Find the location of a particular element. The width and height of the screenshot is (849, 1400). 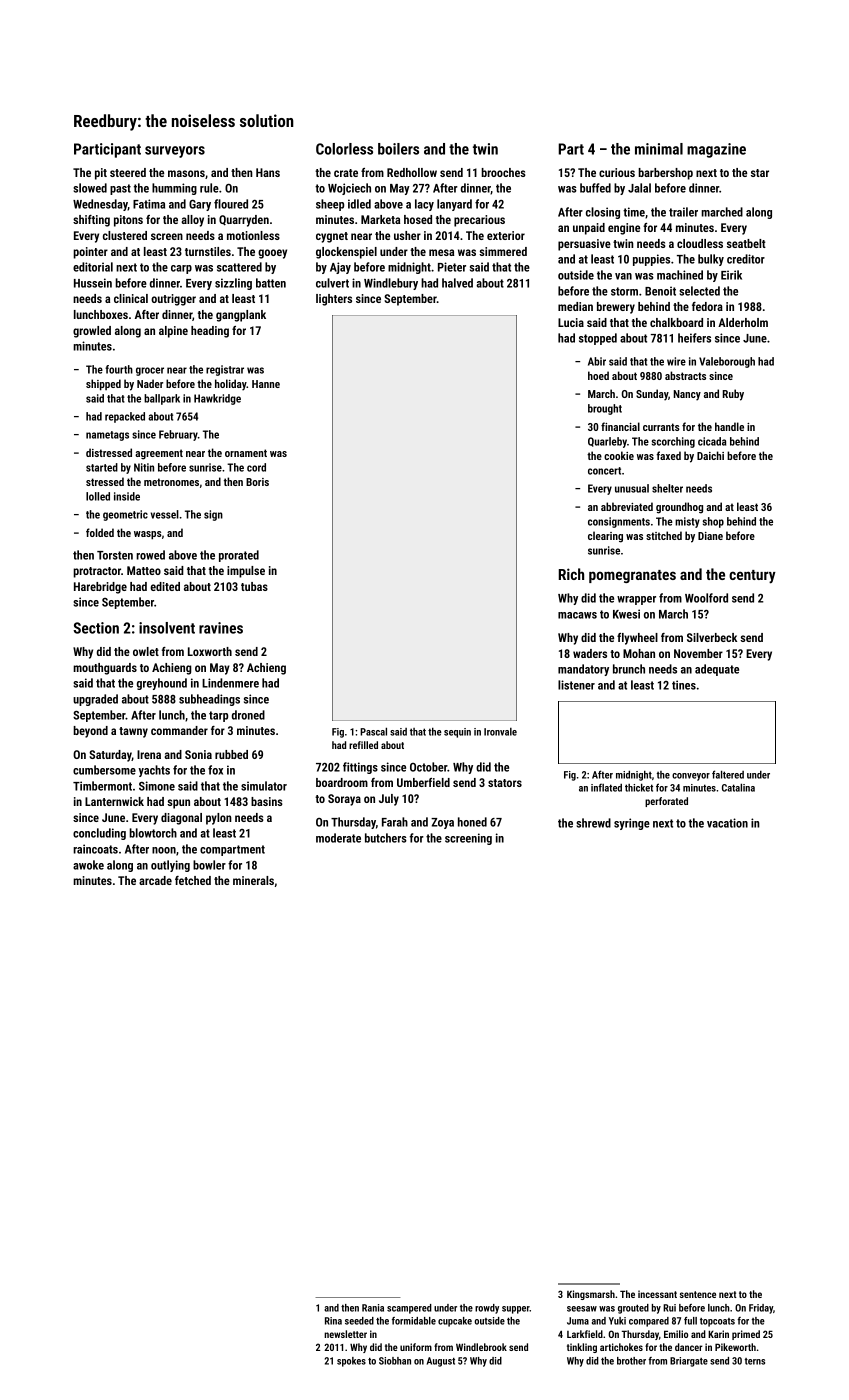

Colorless is located at coordinates (344, 149).
